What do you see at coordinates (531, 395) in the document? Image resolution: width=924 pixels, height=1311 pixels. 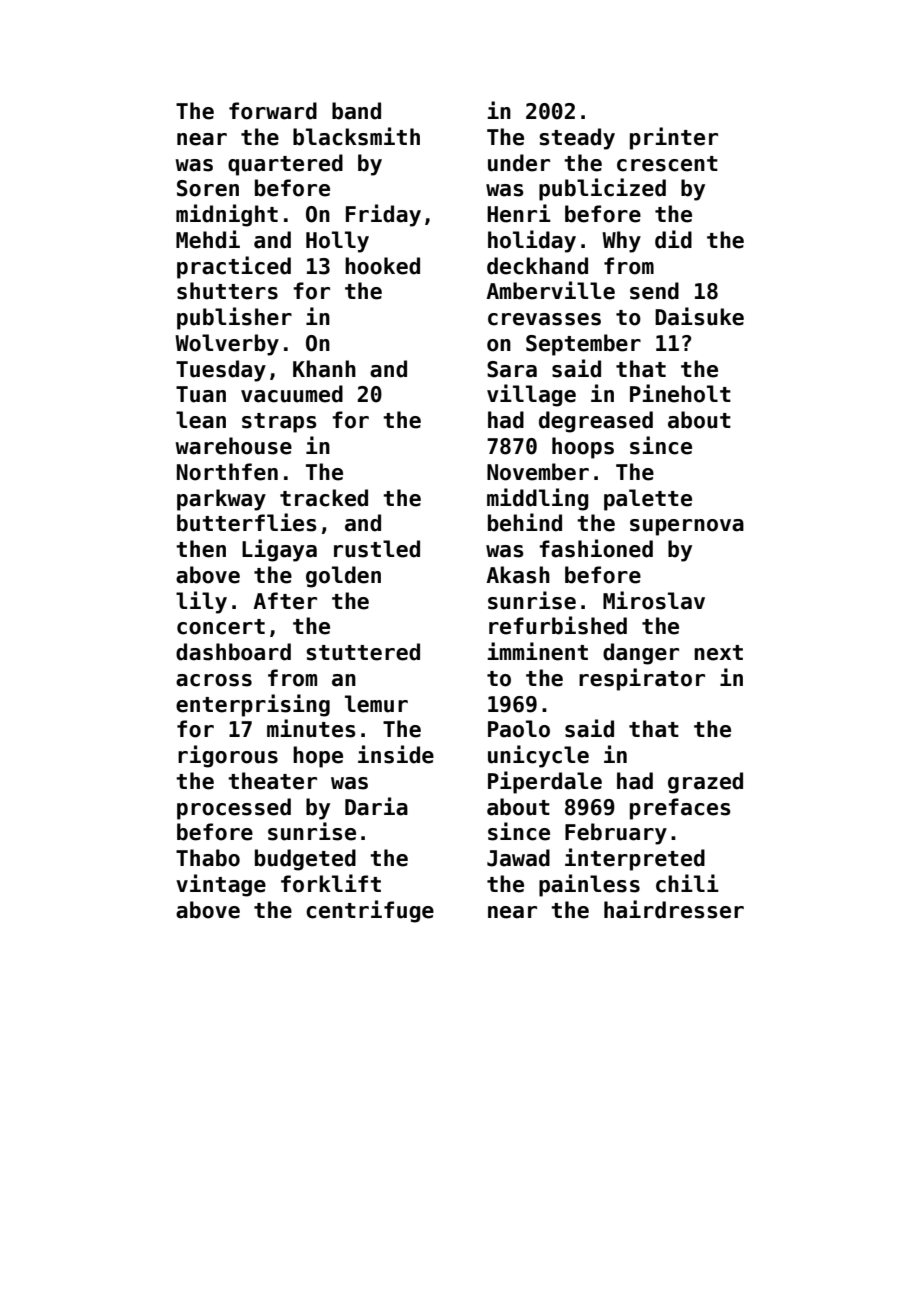 I see `village` at bounding box center [531, 395].
